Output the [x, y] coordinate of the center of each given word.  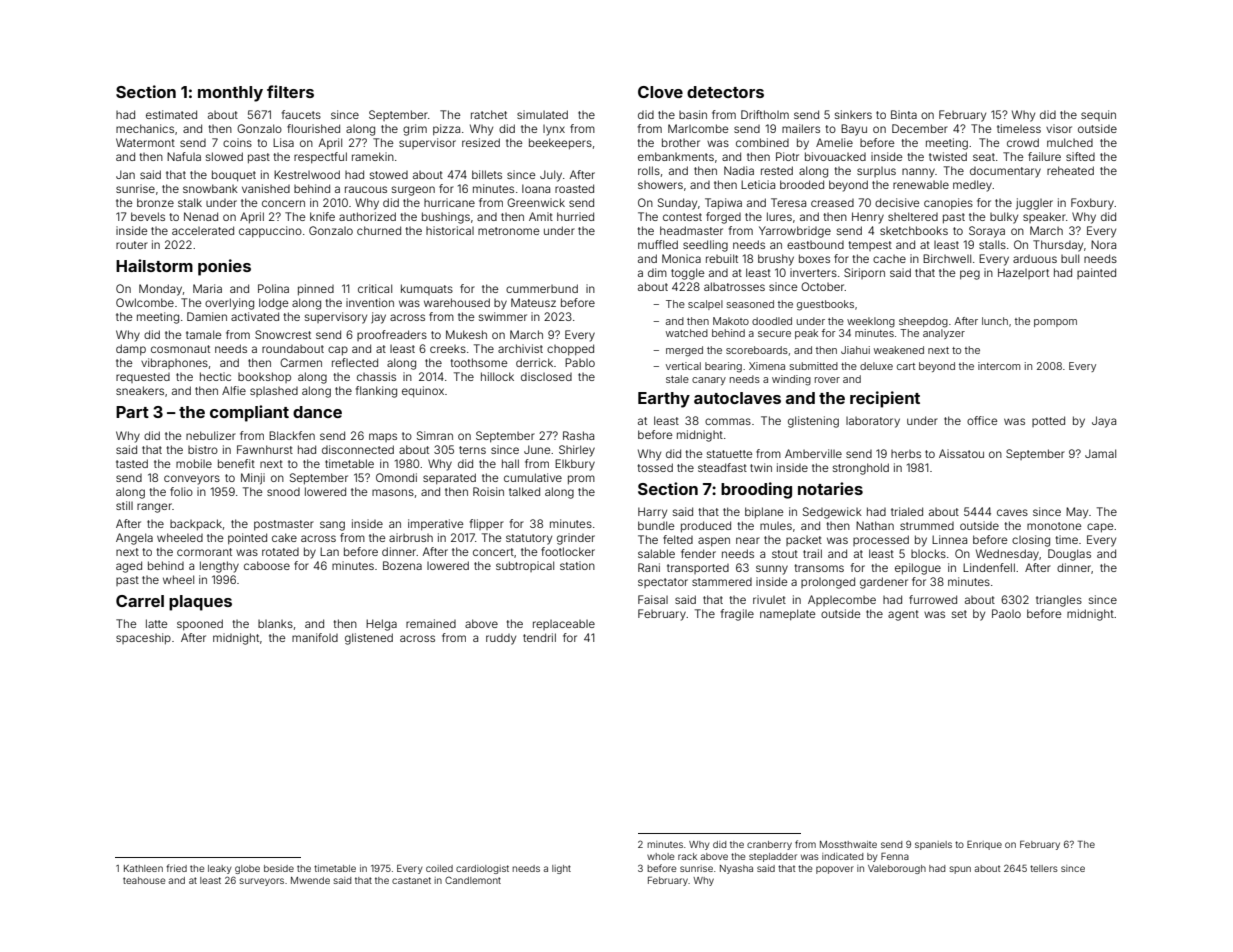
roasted [574, 188]
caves [1012, 512]
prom [581, 480]
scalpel [705, 305]
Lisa [283, 142]
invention [370, 302]
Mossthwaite [848, 844]
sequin [1098, 115]
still [124, 505]
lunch [995, 321]
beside [279, 868]
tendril [539, 637]
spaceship [143, 639]
